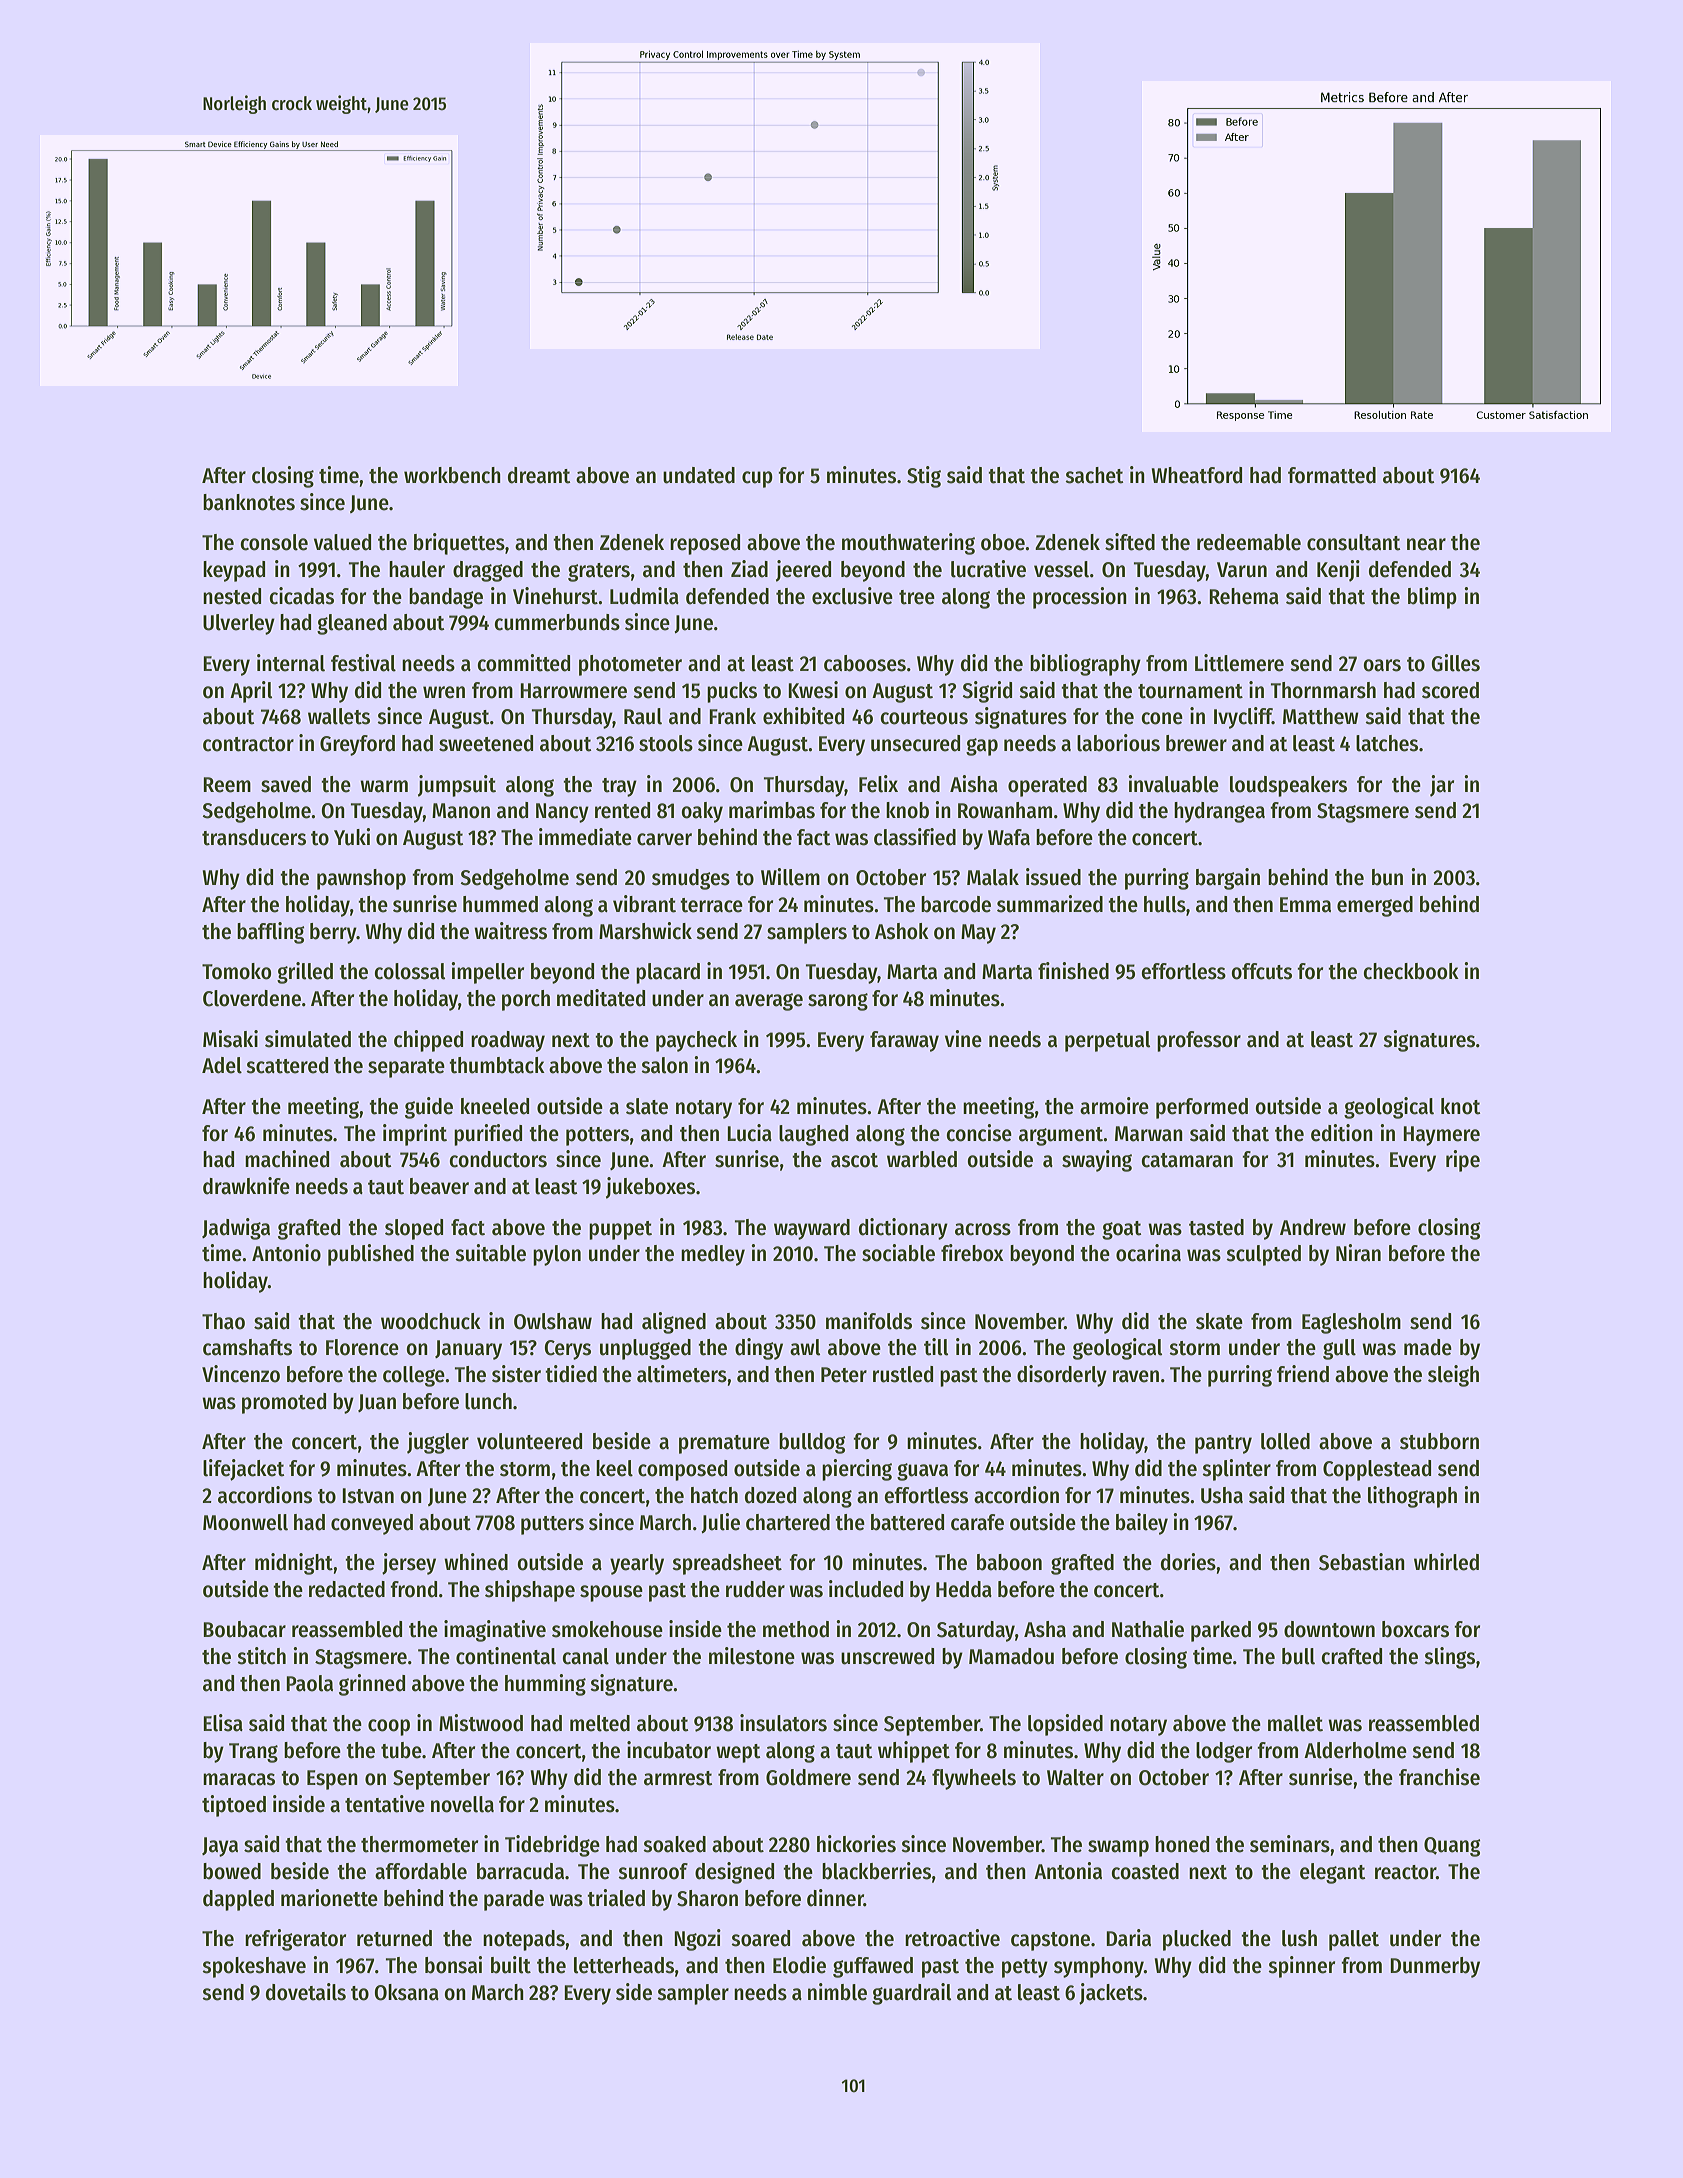 The height and width of the screenshot is (2178, 1683). I want to click on workbench, so click(452, 475).
